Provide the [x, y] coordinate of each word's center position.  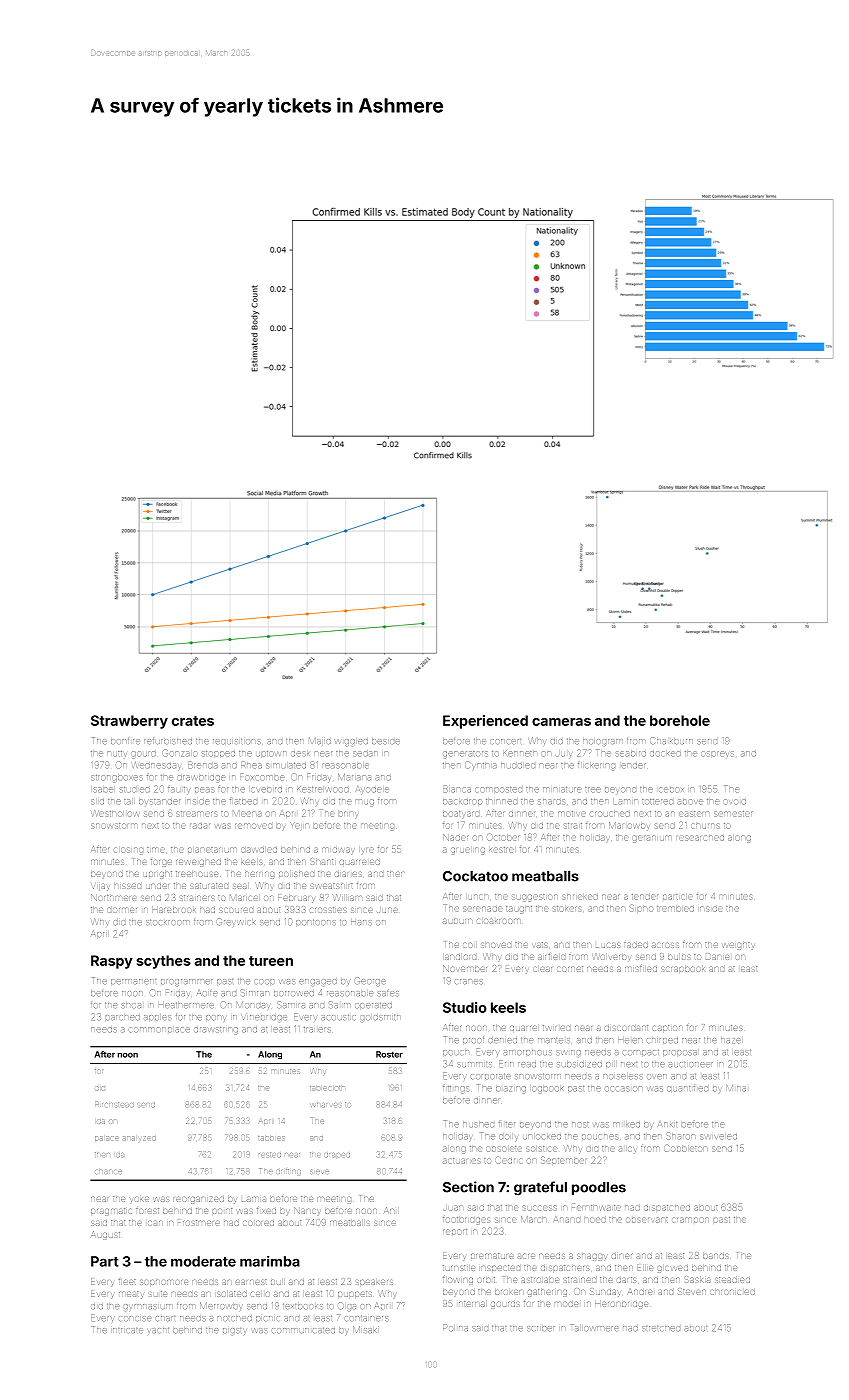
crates [193, 721]
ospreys [717, 754]
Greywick [236, 922]
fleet [127, 1282]
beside [386, 741]
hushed [478, 1124]
